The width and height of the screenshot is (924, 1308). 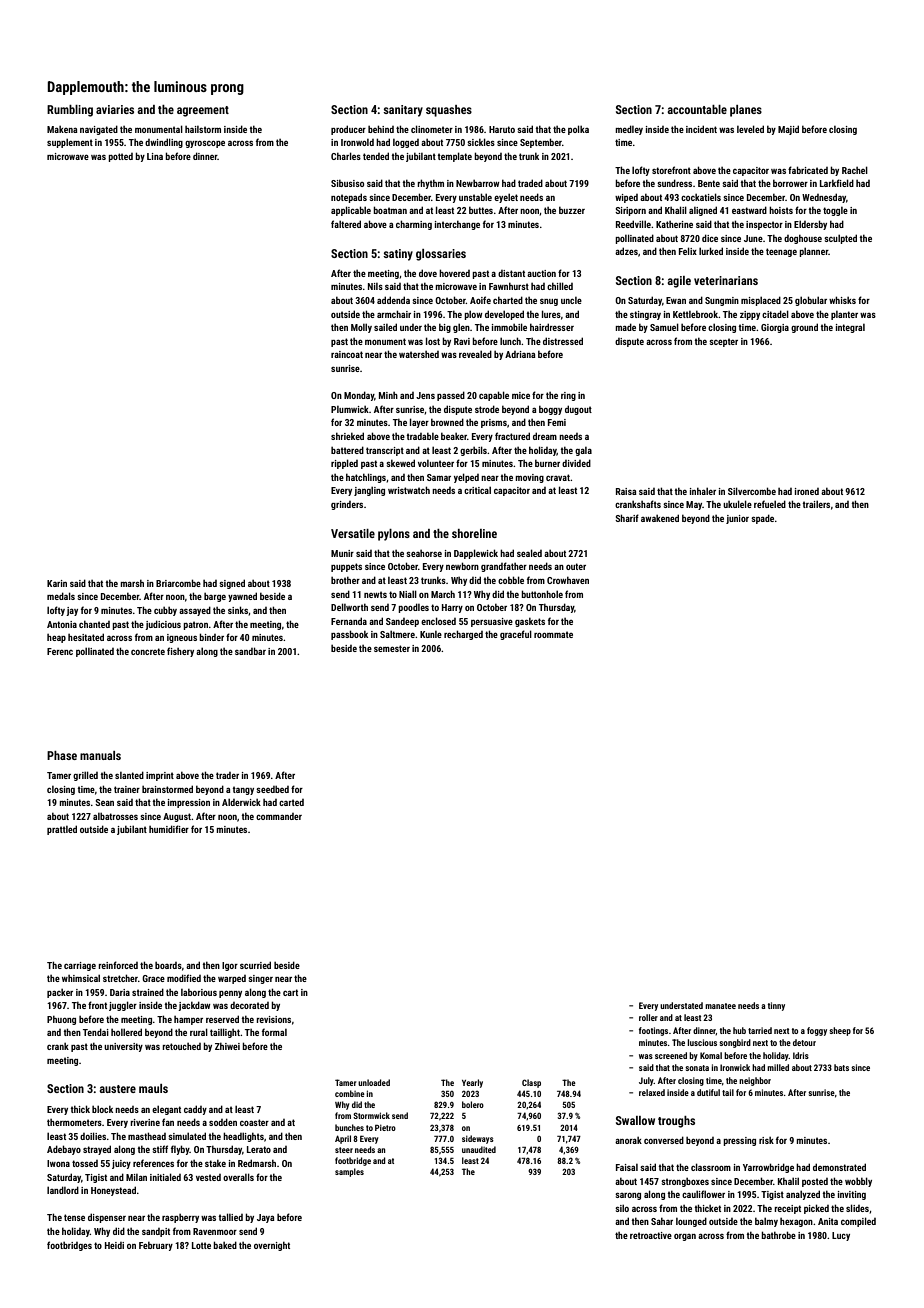 What do you see at coordinates (850, 328) in the screenshot?
I see `integral` at bounding box center [850, 328].
